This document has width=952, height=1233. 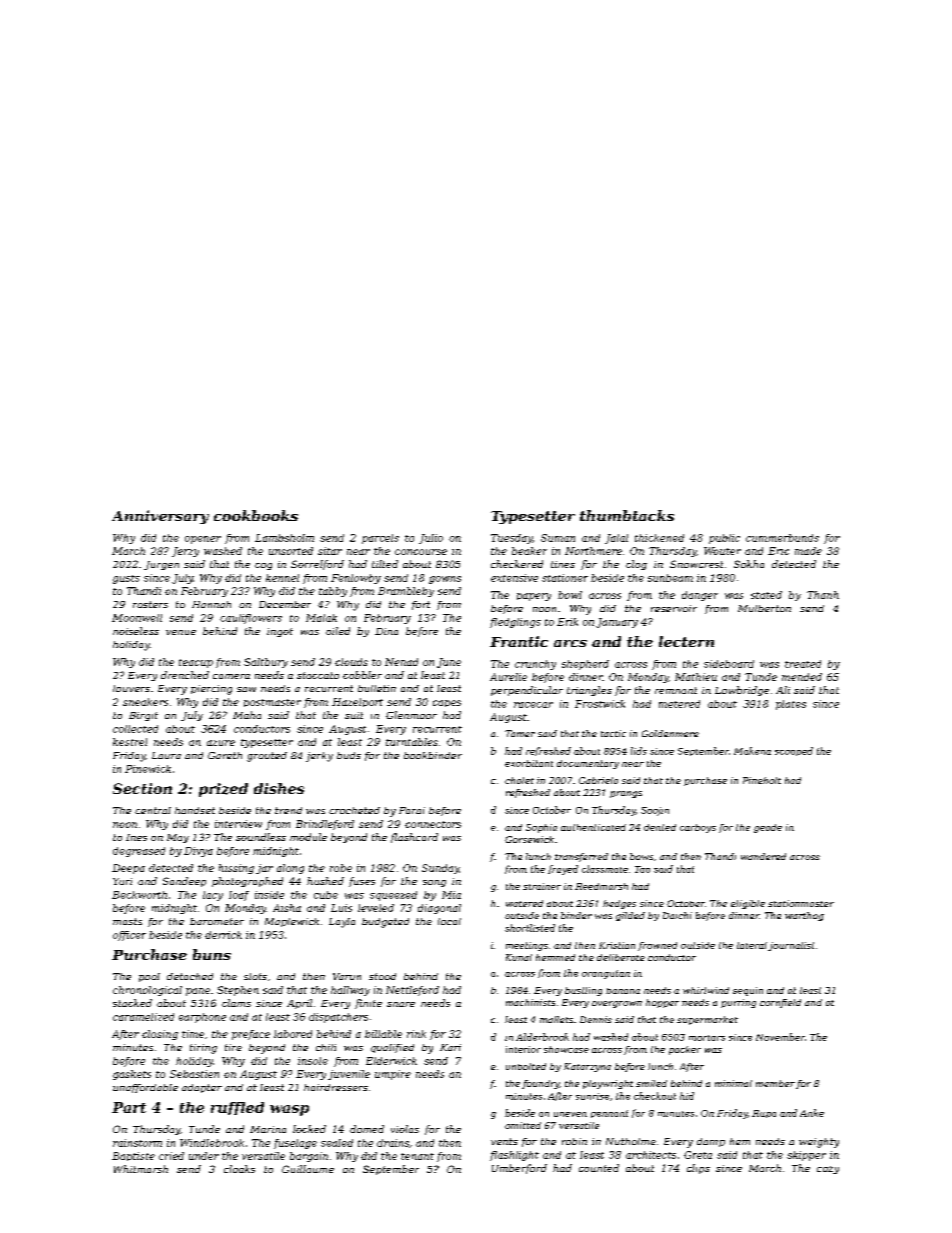 I want to click on Julio, so click(x=431, y=539).
